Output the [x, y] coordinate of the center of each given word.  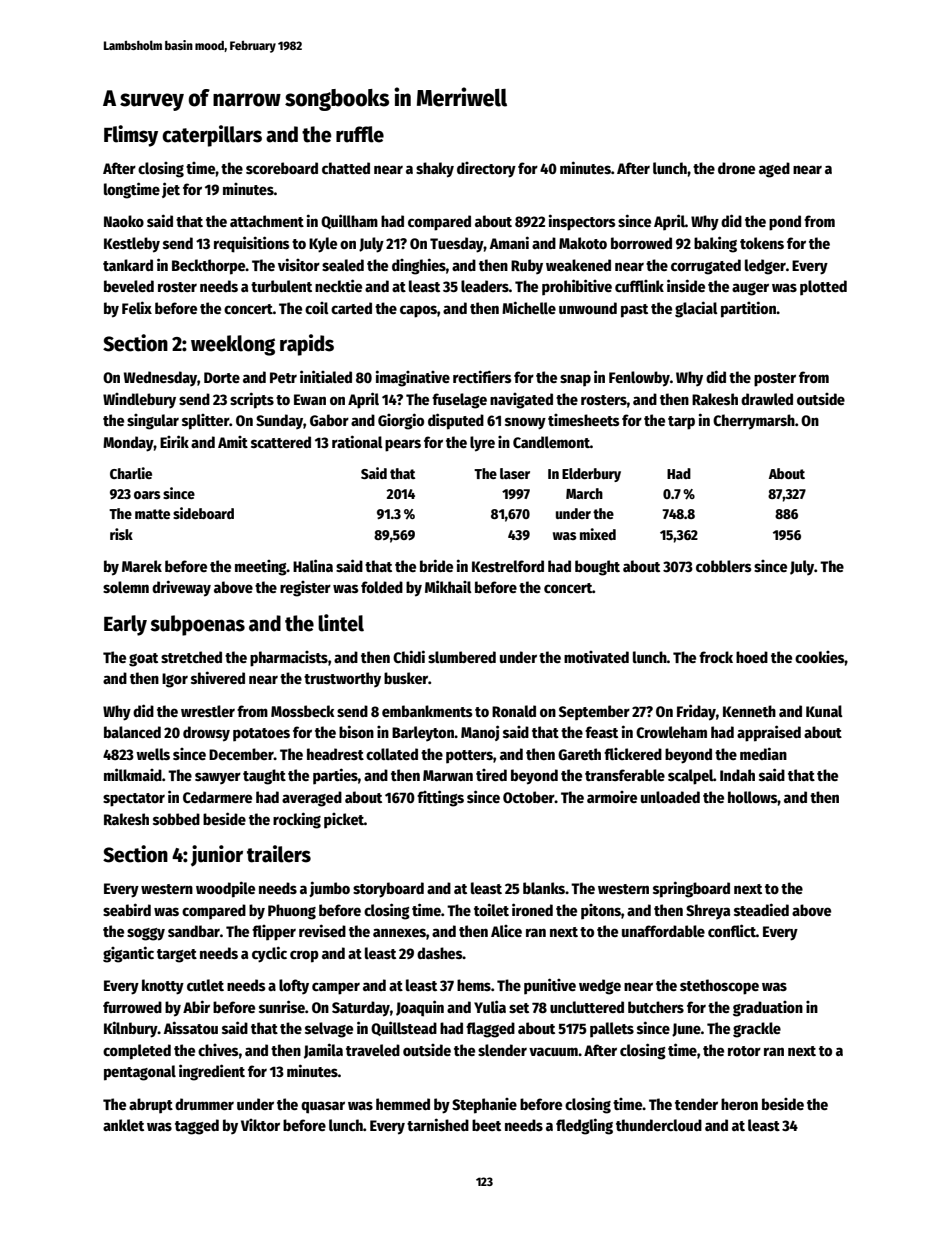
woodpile [225, 889]
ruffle [360, 134]
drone [736, 168]
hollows [753, 797]
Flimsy [131, 136]
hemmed [403, 1104]
